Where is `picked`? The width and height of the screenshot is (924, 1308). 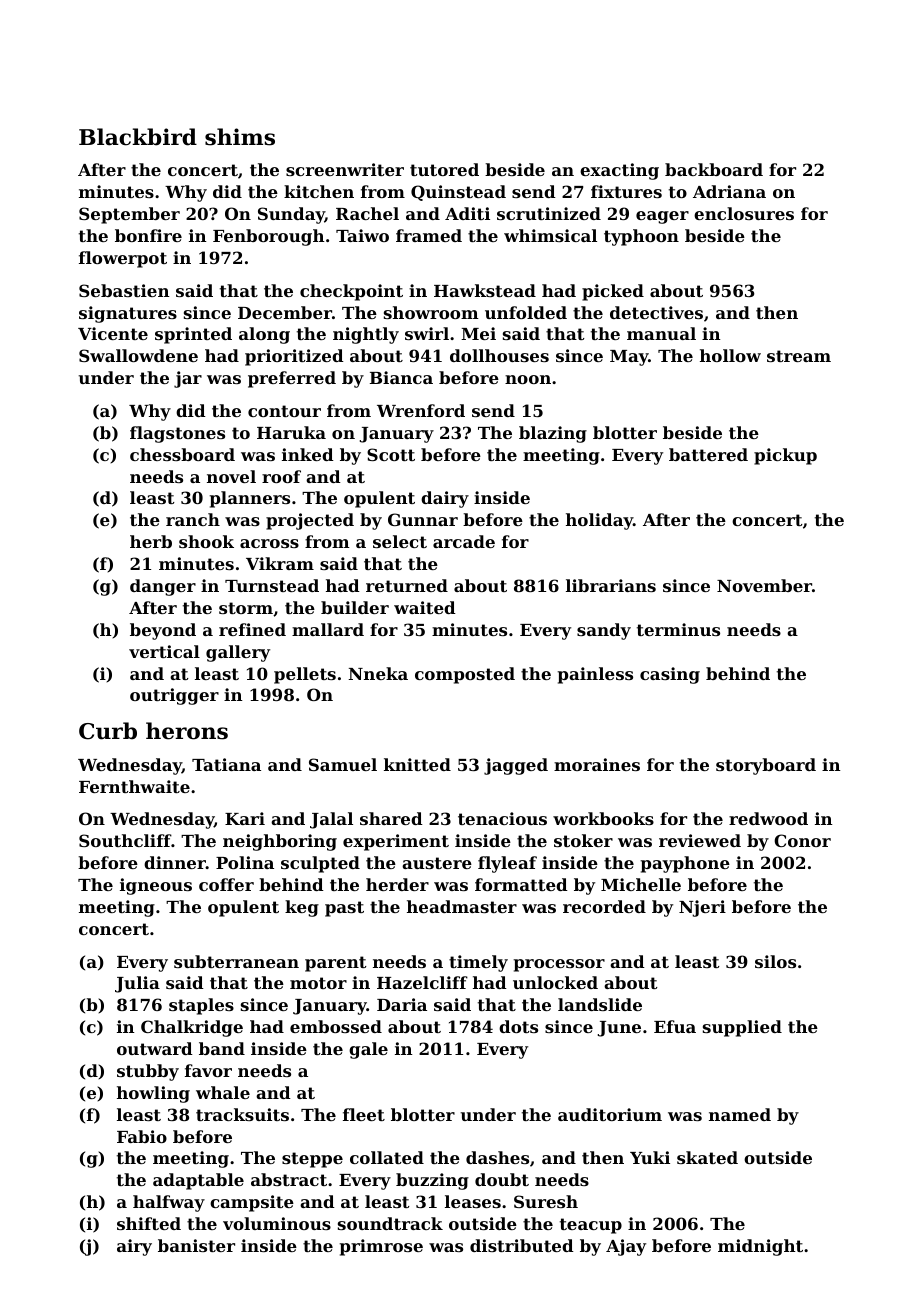
picked is located at coordinates (613, 292).
